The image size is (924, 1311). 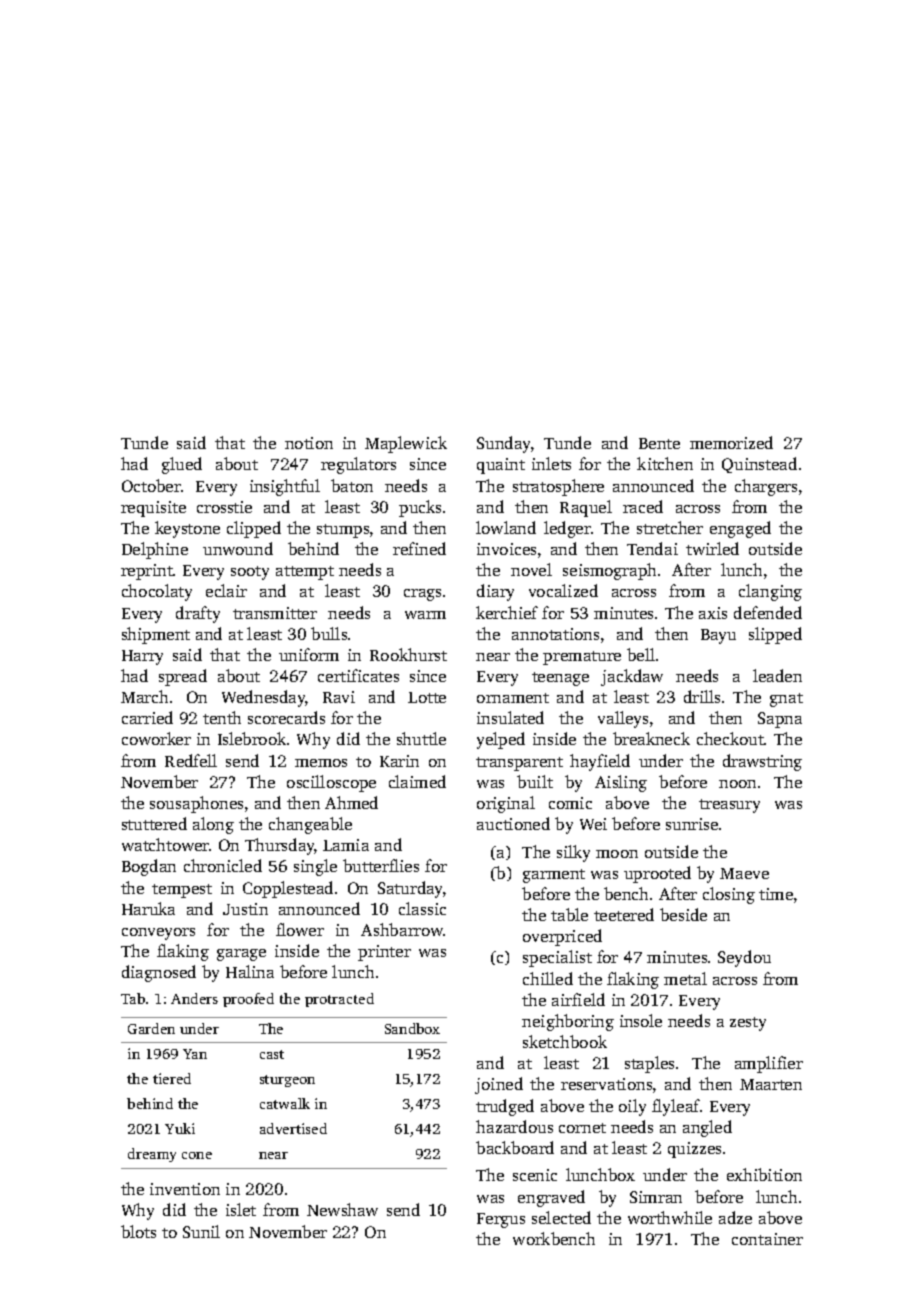 I want to click on memorized, so click(x=731, y=442).
